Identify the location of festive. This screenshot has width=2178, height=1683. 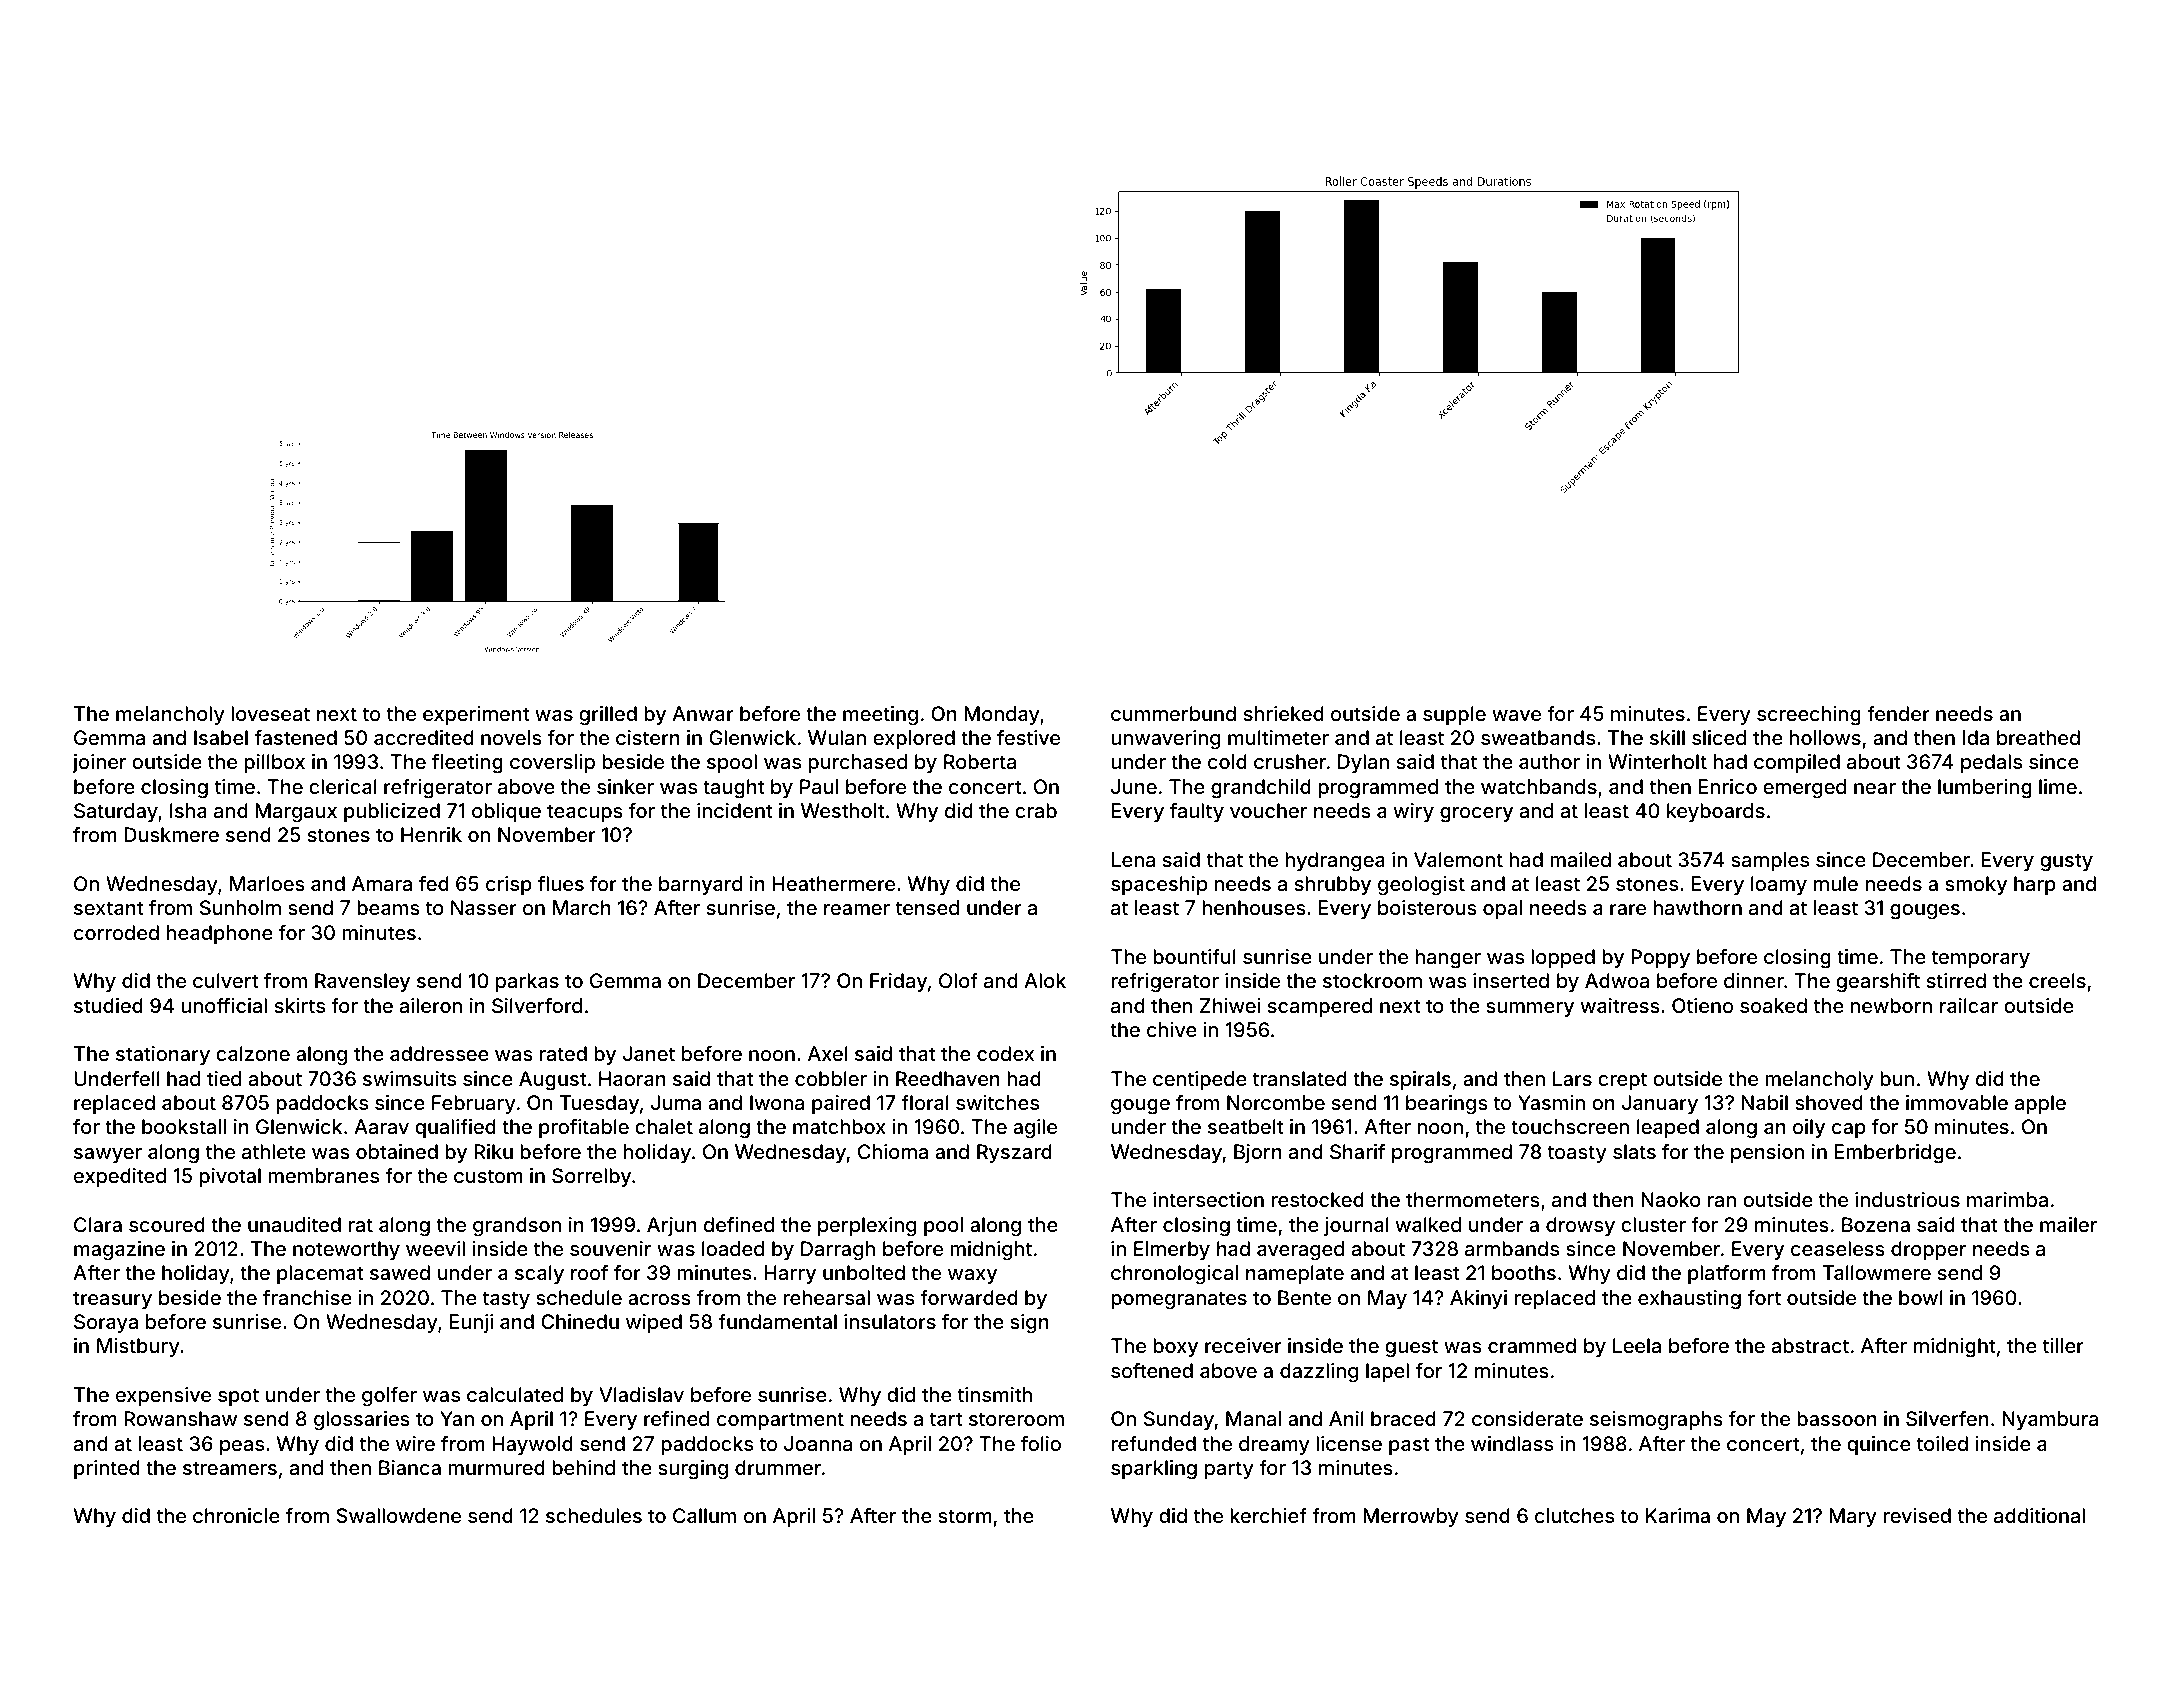
(1028, 737).
